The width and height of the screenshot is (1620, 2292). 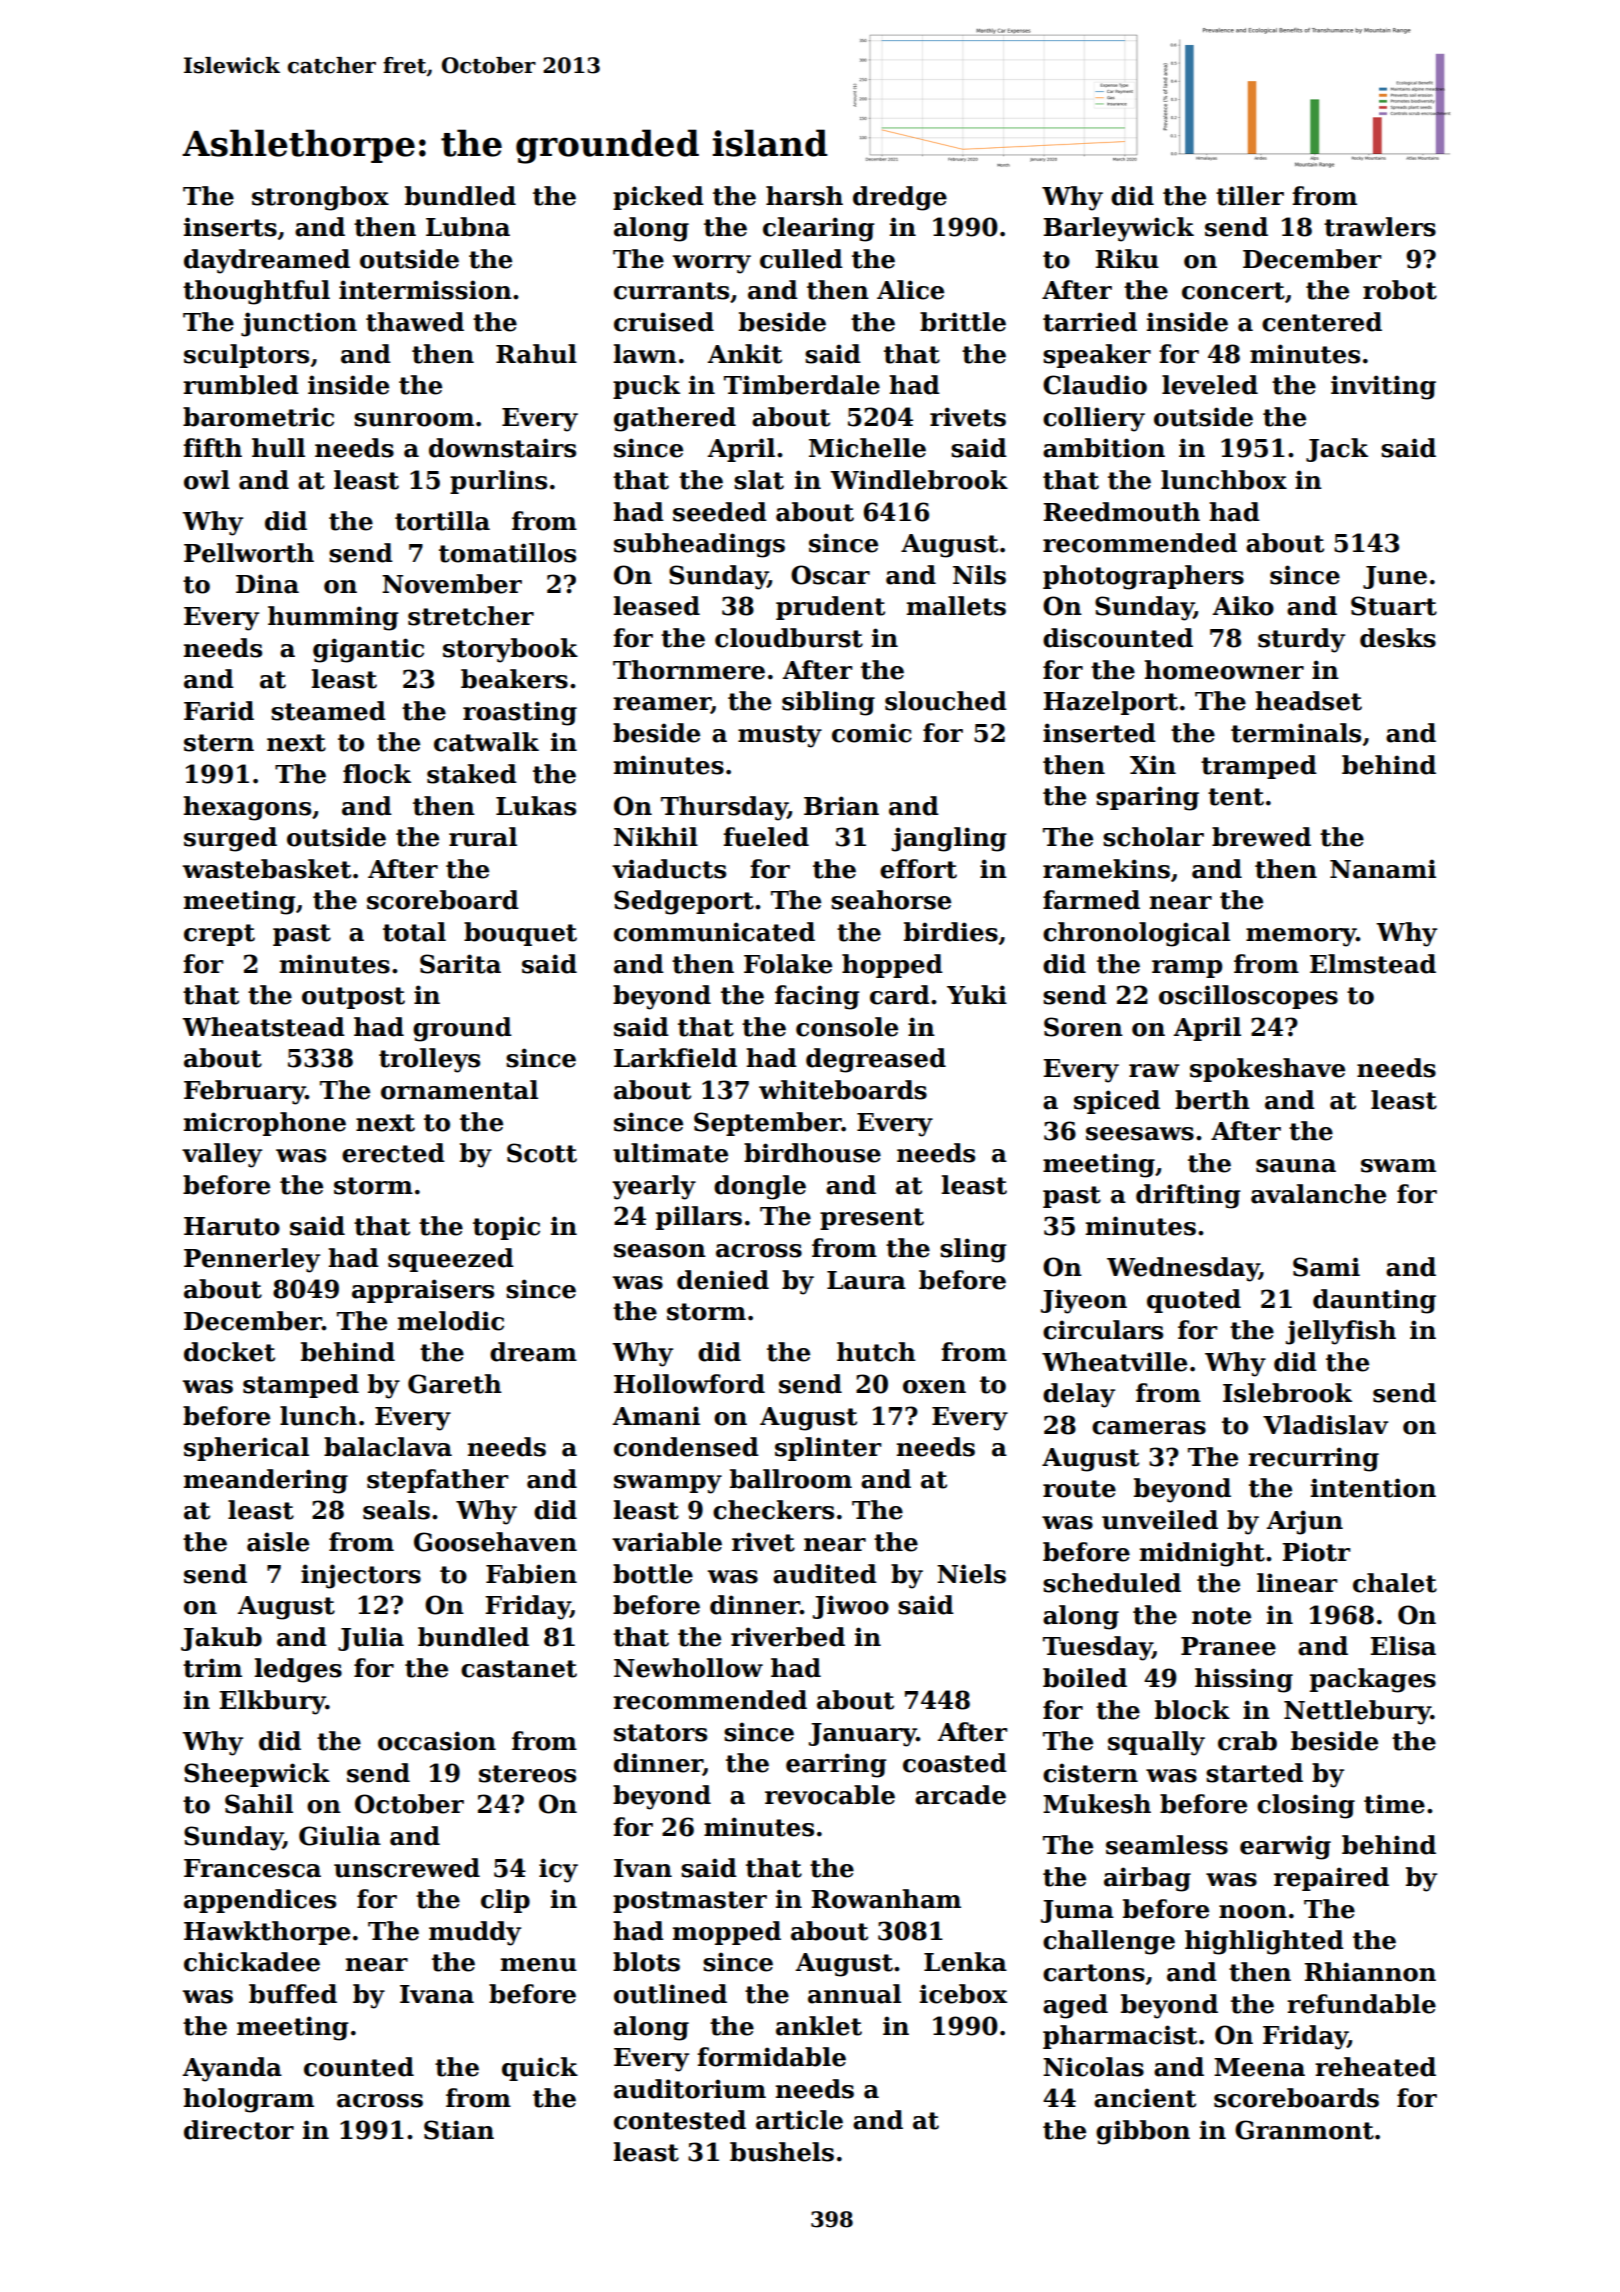 What do you see at coordinates (1373, 964) in the screenshot?
I see `Elmstead` at bounding box center [1373, 964].
